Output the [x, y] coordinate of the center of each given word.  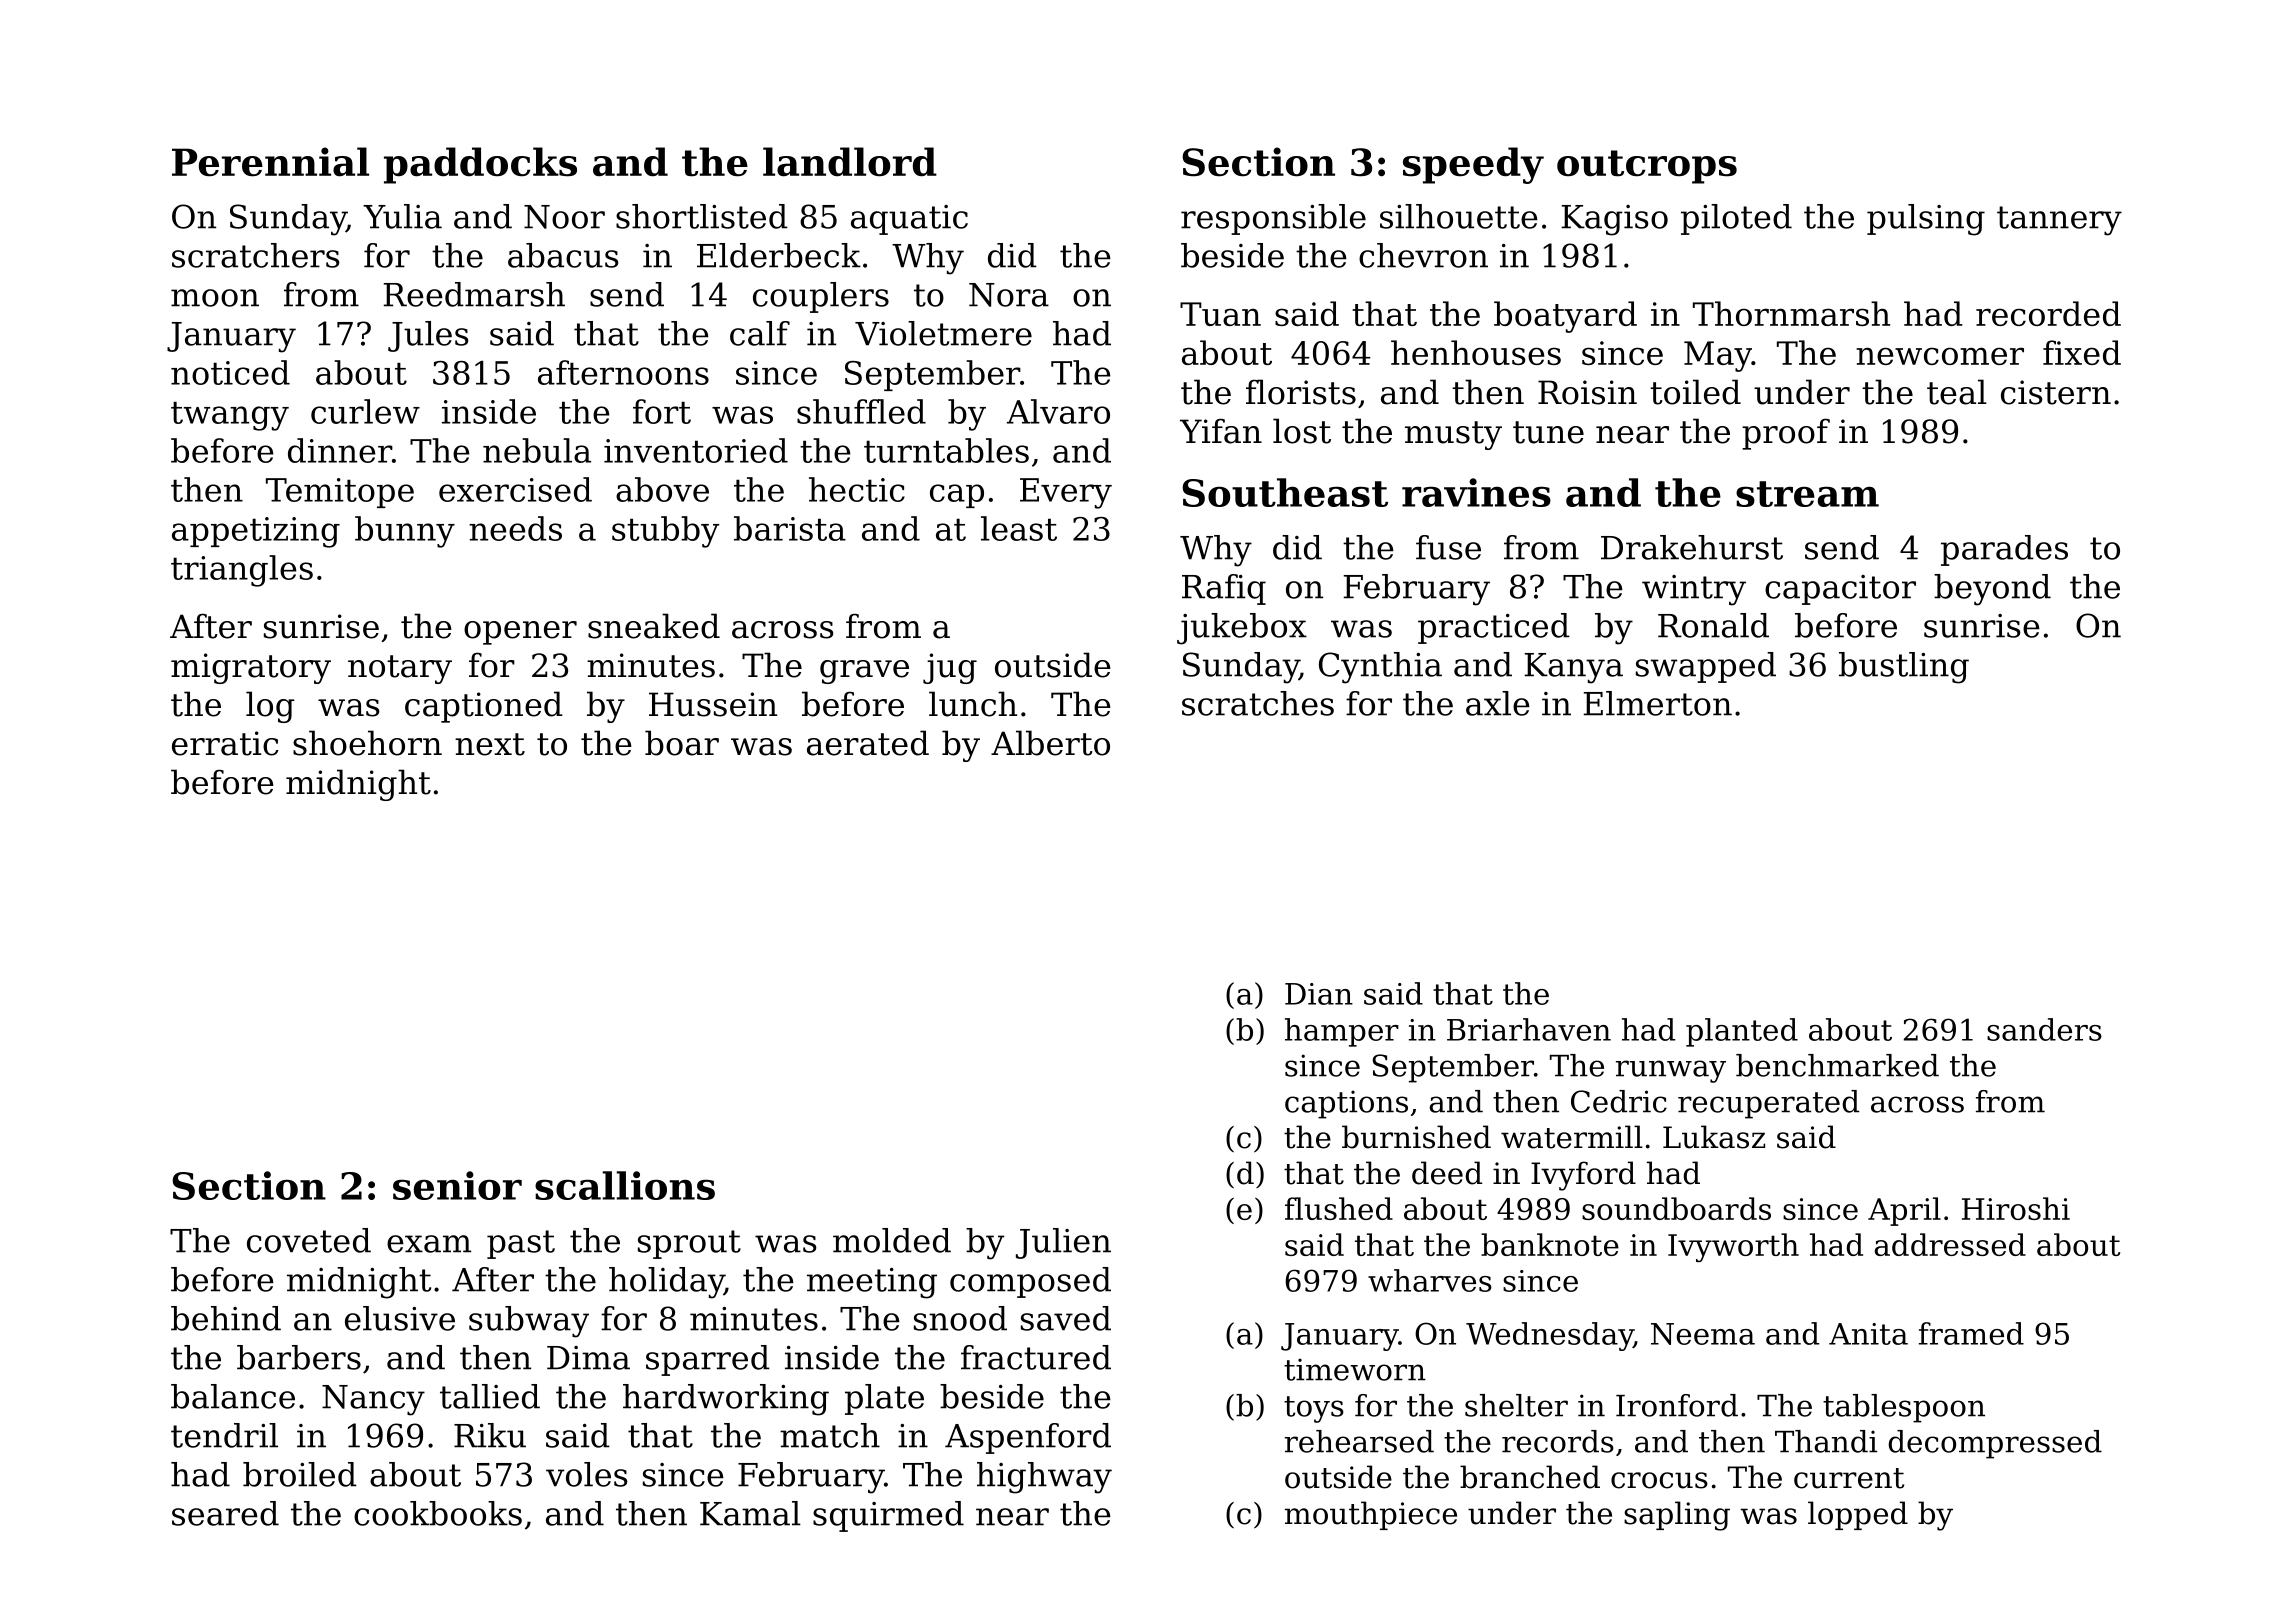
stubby [665, 532]
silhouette [1459, 216]
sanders [2044, 1029]
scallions [625, 1185]
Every [1066, 493]
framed [1971, 1333]
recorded [2048, 313]
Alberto [1050, 743]
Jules [428, 336]
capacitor [1840, 590]
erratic [225, 743]
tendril [224, 1435]
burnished [1416, 1137]
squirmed [888, 1516]
